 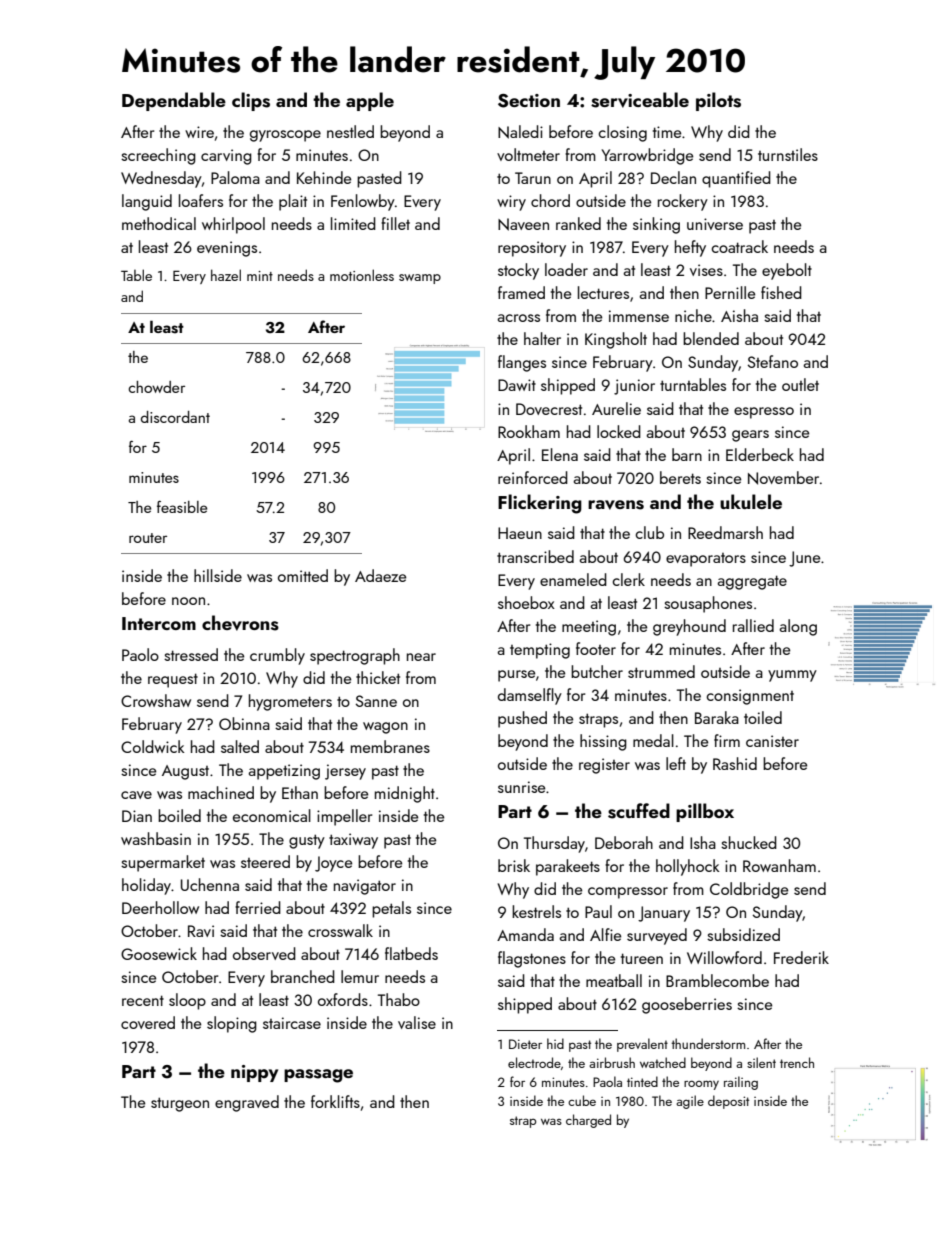 I want to click on Dependable, so click(x=174, y=101).
